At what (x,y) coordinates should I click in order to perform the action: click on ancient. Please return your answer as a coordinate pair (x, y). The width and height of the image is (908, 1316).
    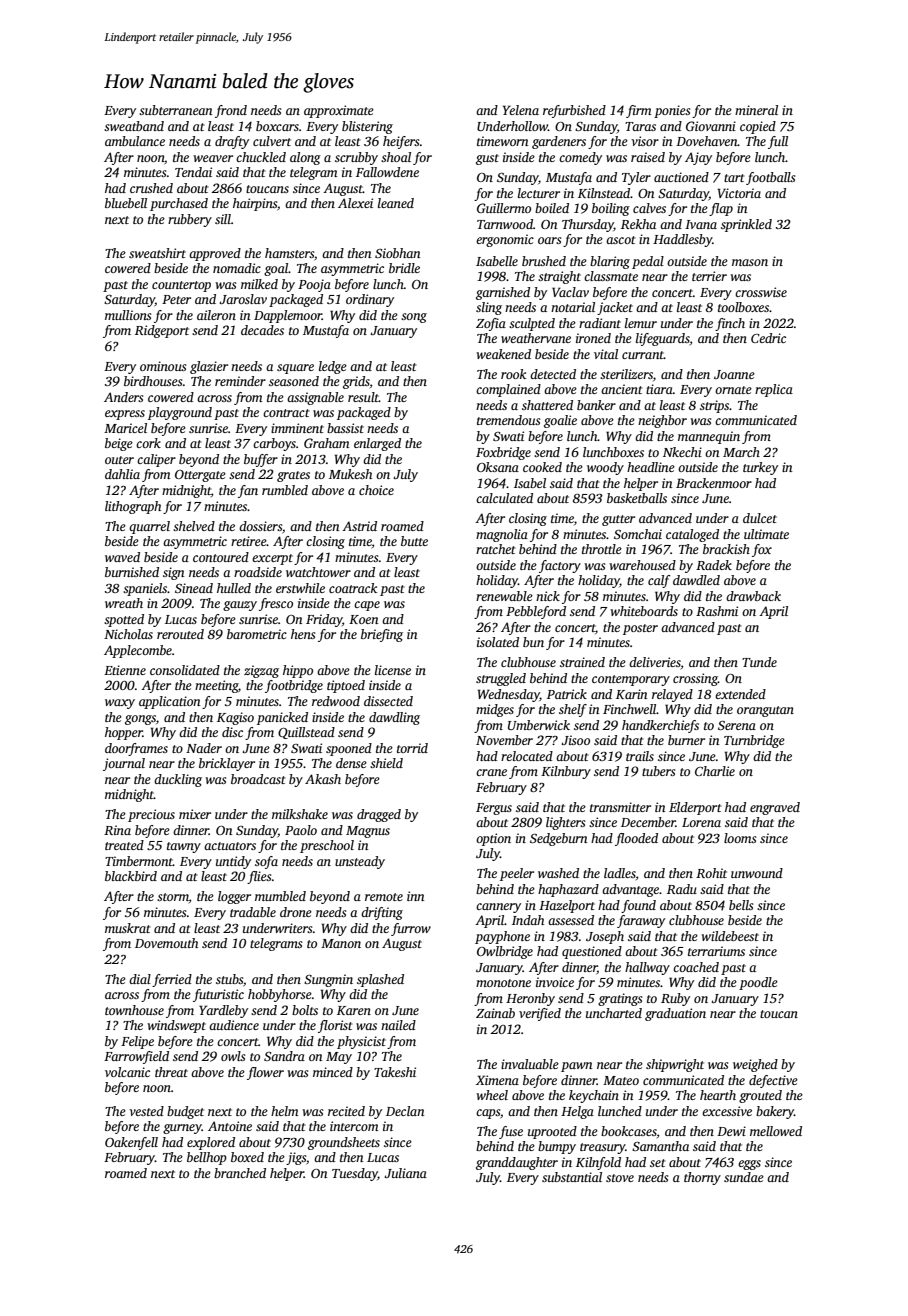
    Looking at the image, I should click on (621, 389).
